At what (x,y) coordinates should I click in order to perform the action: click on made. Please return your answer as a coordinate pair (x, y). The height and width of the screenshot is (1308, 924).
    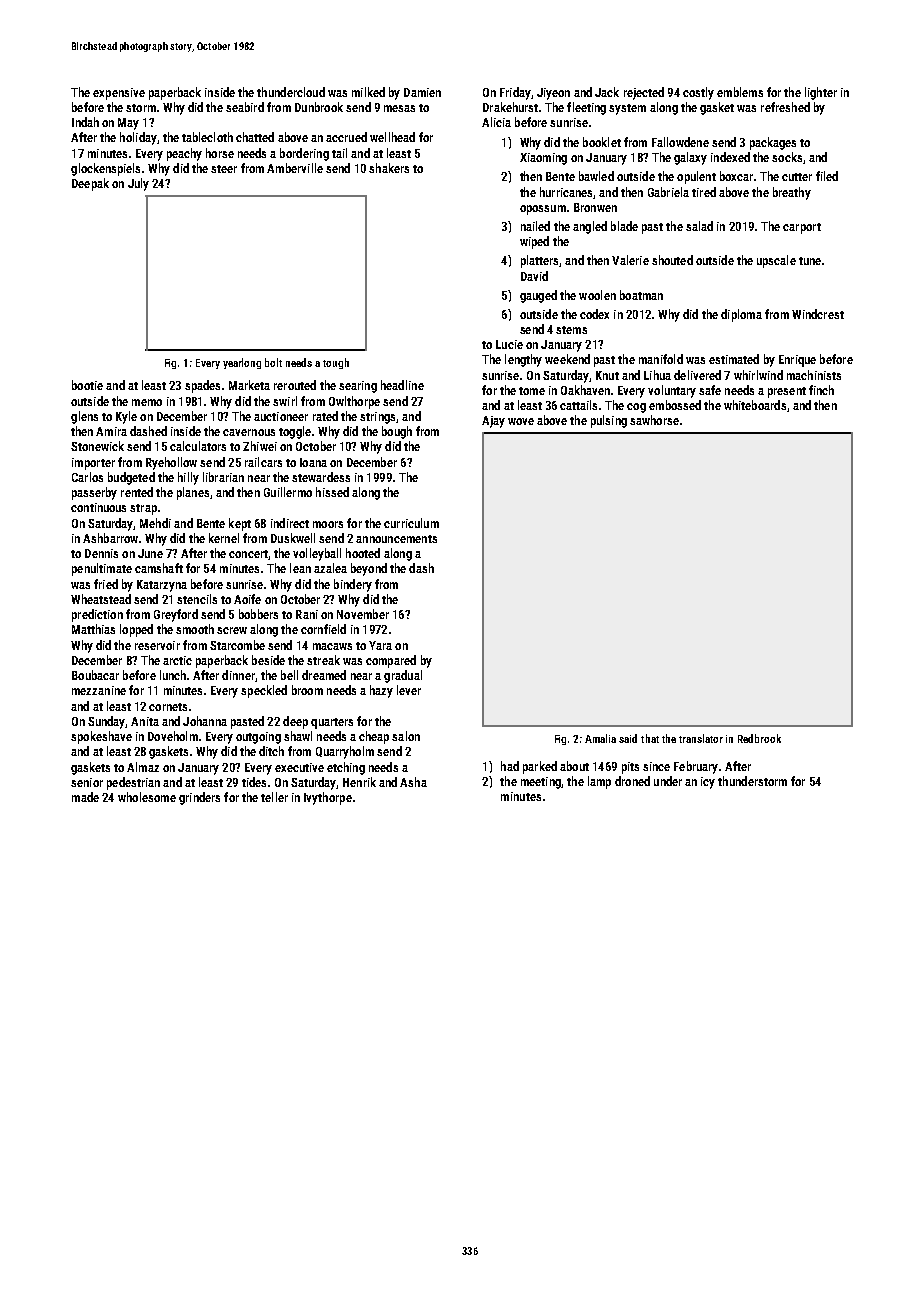
    Looking at the image, I should click on (85, 797).
